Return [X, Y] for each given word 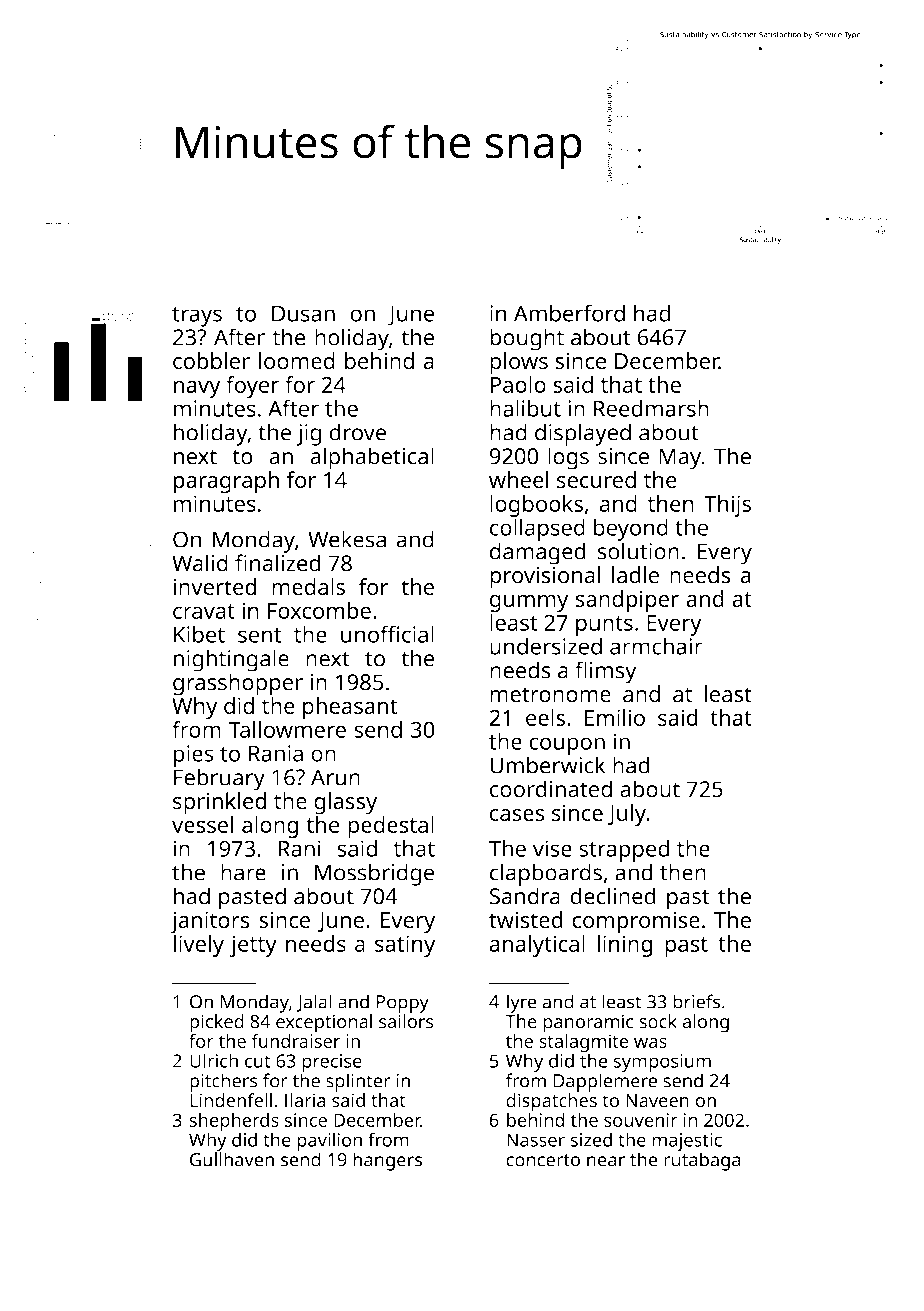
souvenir [641, 1120]
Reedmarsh [651, 408]
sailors [406, 1021]
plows [519, 363]
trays [197, 317]
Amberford [569, 313]
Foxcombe [319, 610]
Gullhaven [232, 1159]
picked [217, 1023]
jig [308, 435]
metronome [550, 695]
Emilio [615, 717]
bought [527, 339]
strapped [624, 850]
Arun [335, 777]
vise [552, 848]
